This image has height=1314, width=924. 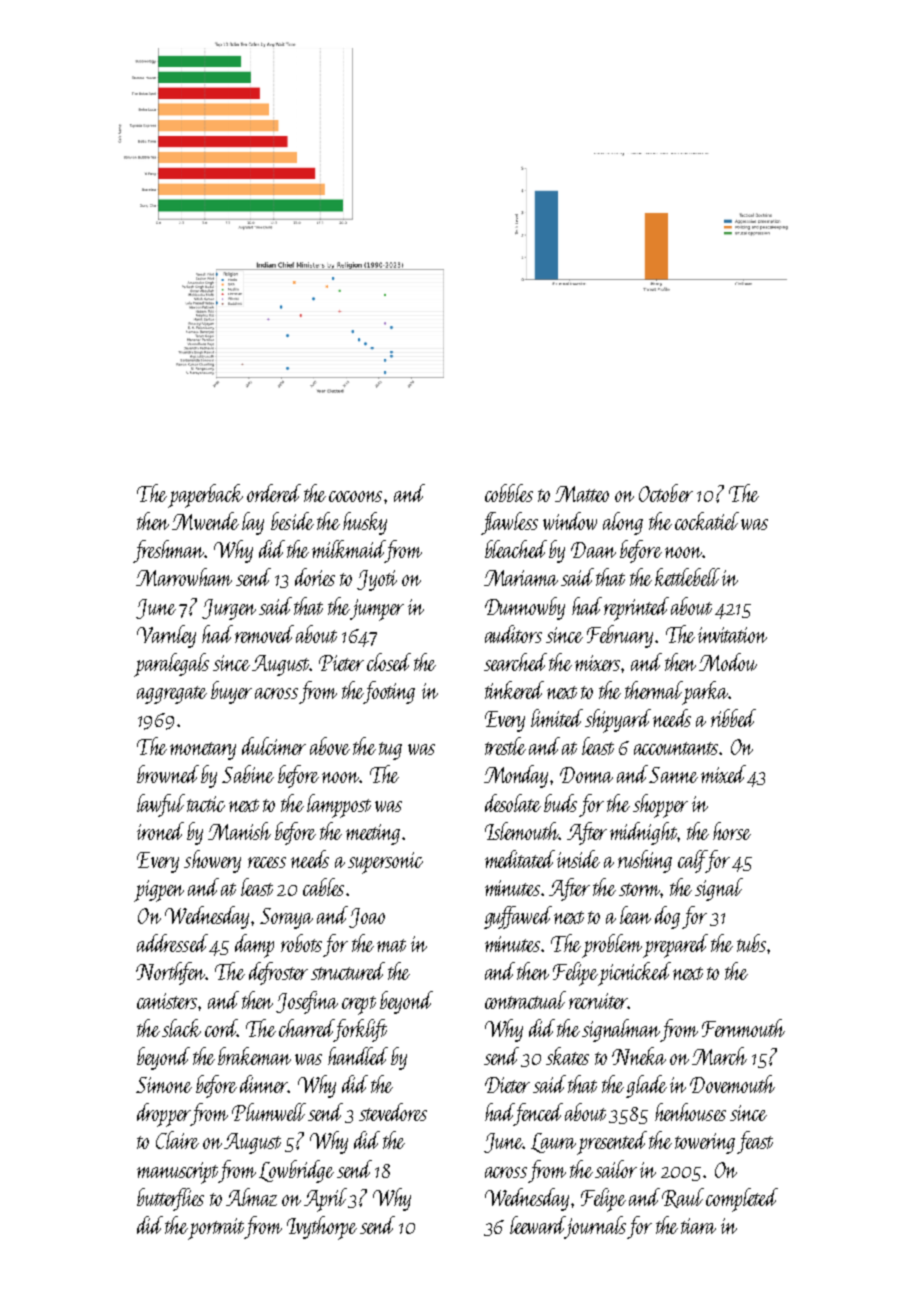 I want to click on Lowbridge, so click(x=296, y=1171).
